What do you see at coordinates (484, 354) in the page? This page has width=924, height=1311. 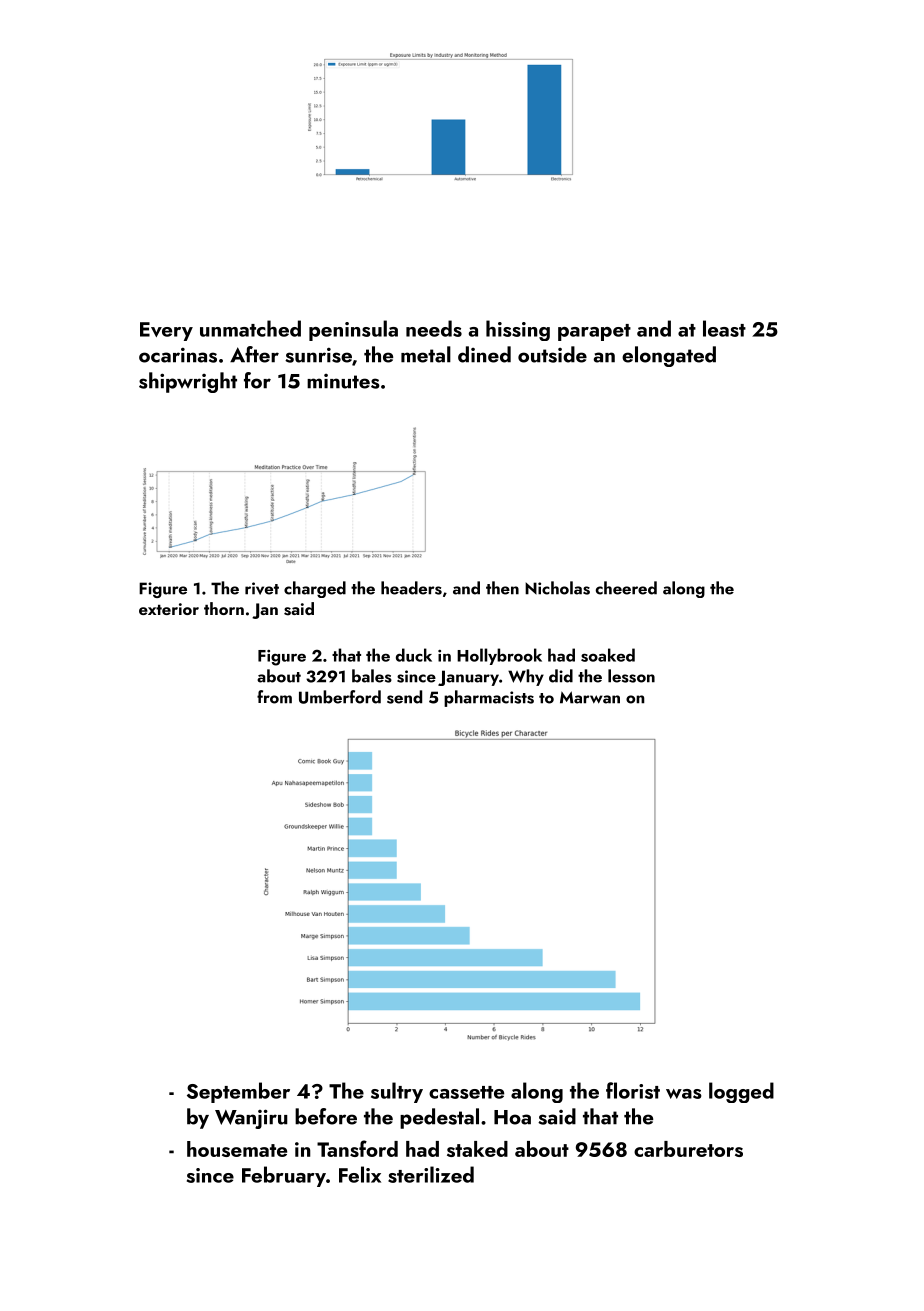 I see `dined` at bounding box center [484, 354].
